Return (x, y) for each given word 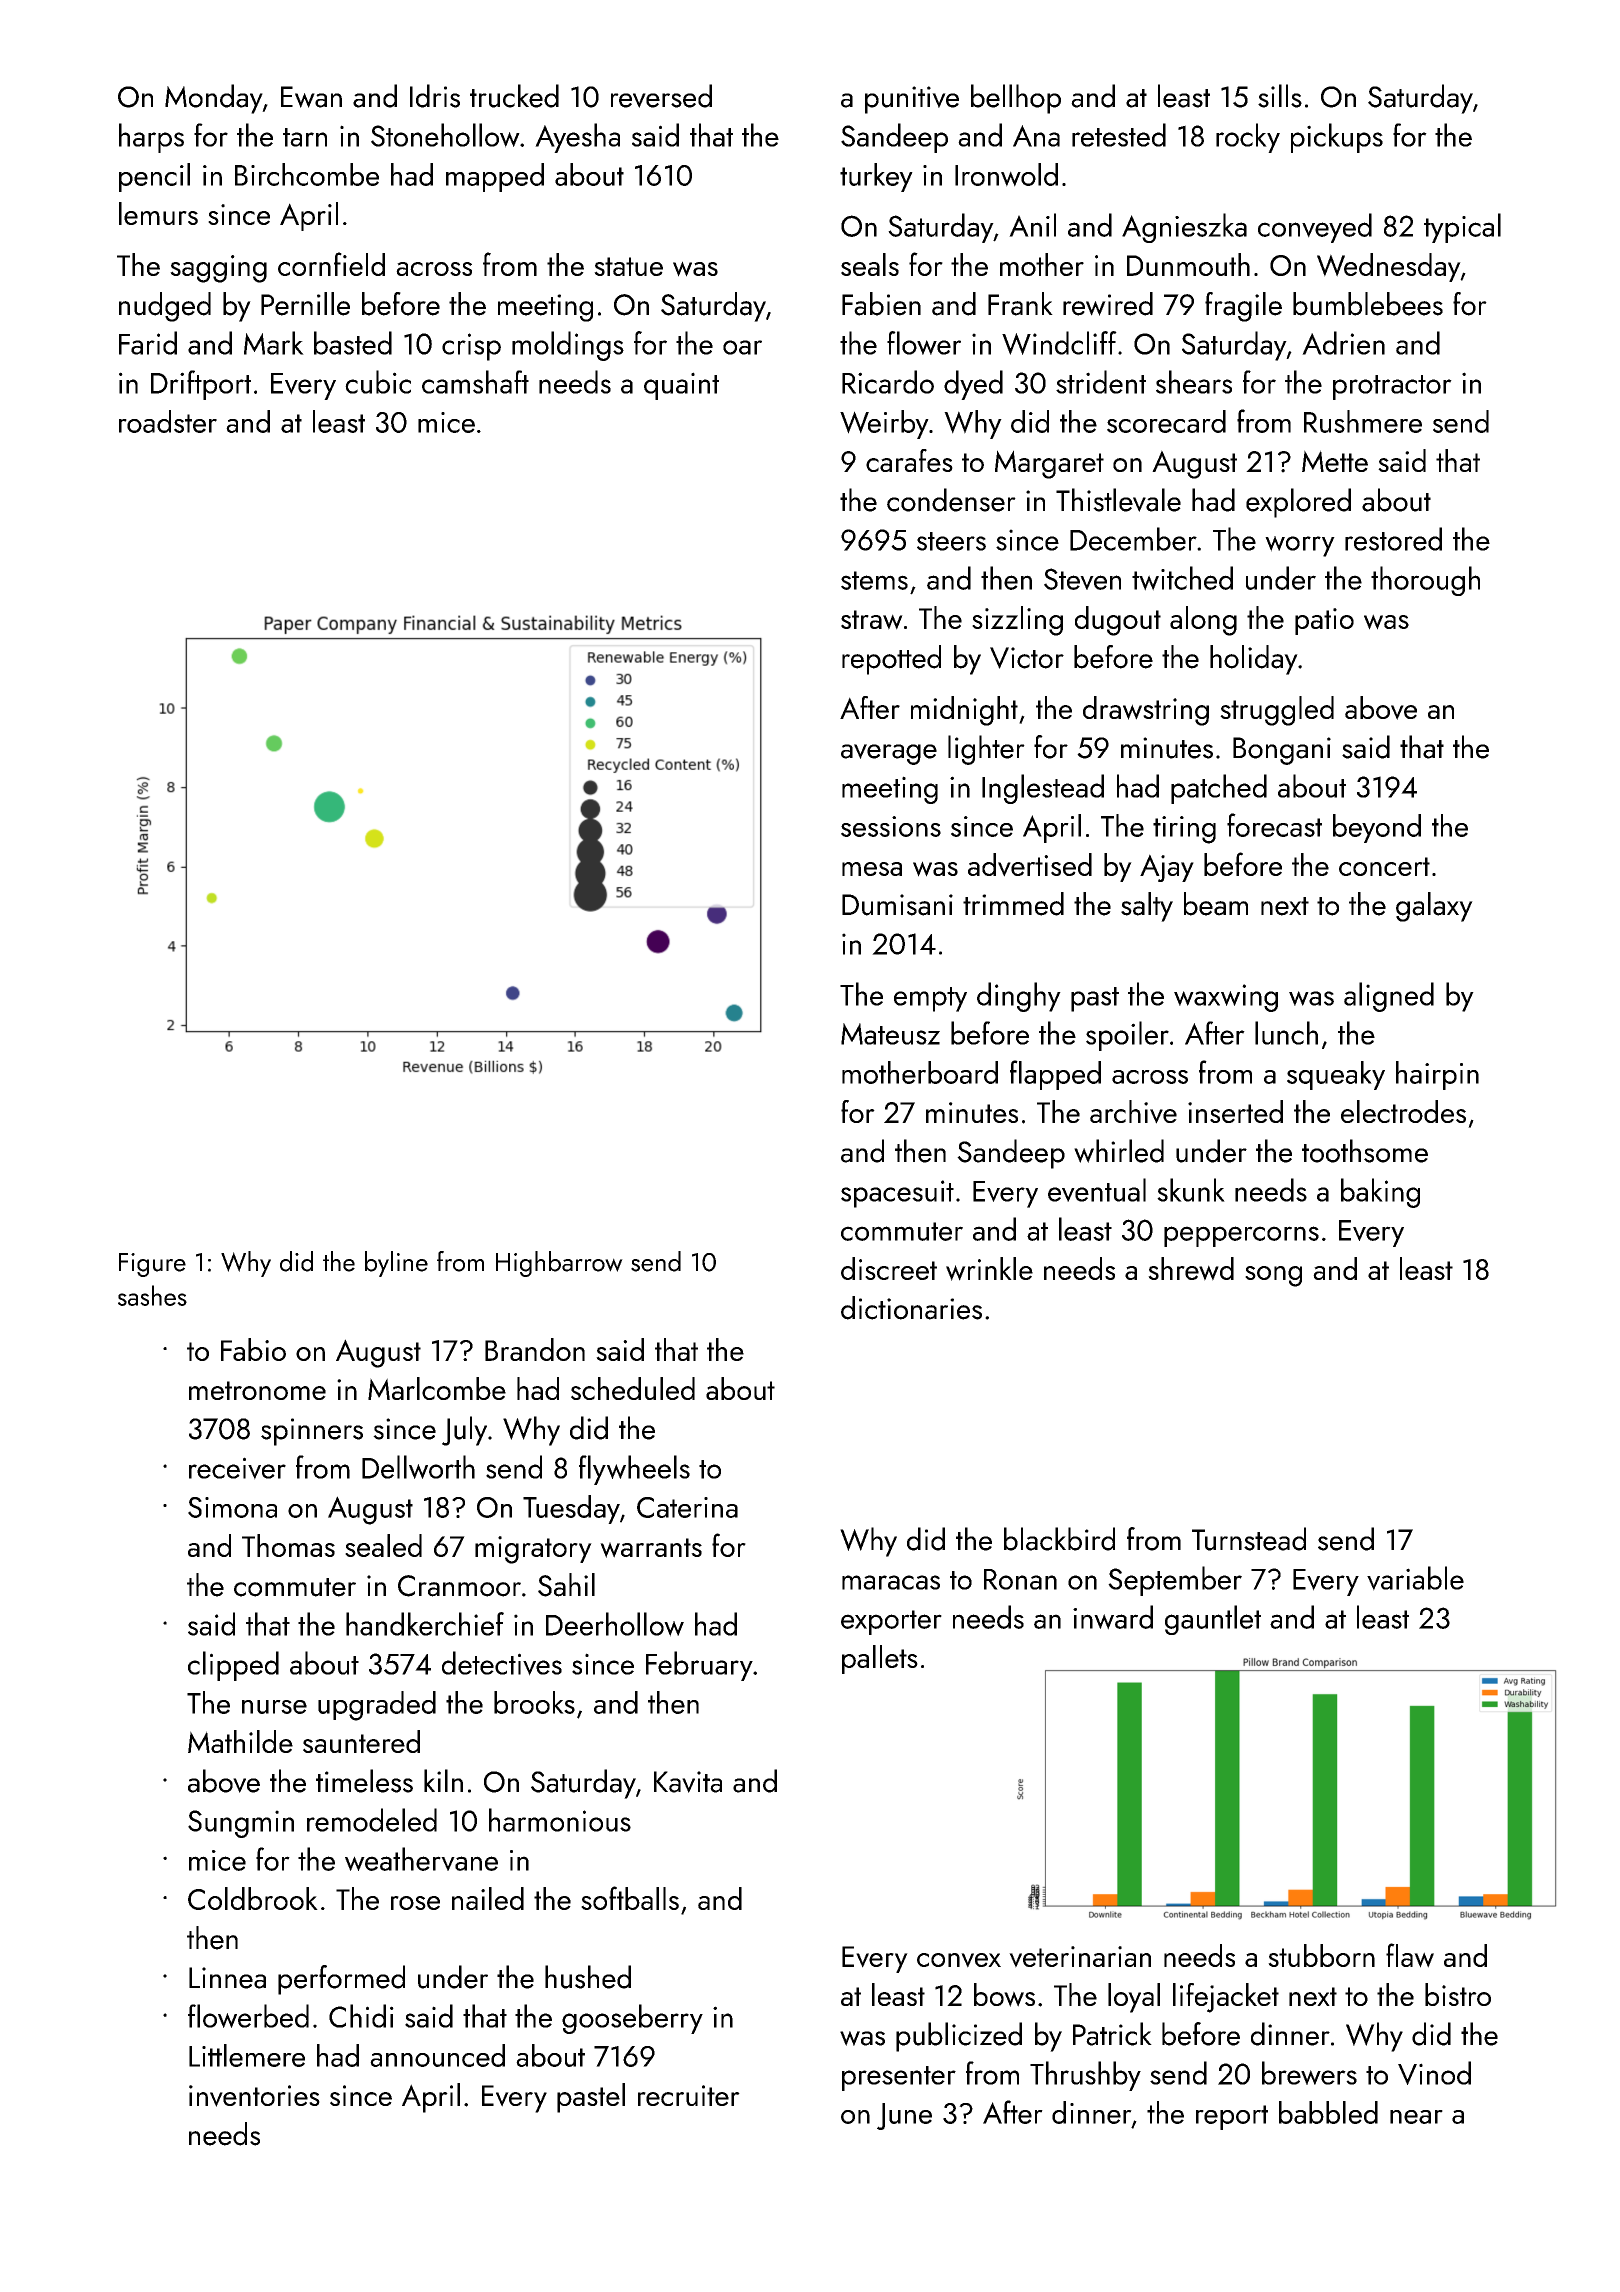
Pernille (305, 304)
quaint (681, 386)
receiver (237, 1468)
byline (396, 1264)
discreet (889, 1268)
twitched (1182, 578)
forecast (1274, 825)
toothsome (1365, 1151)
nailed (488, 1898)
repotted (891, 660)
